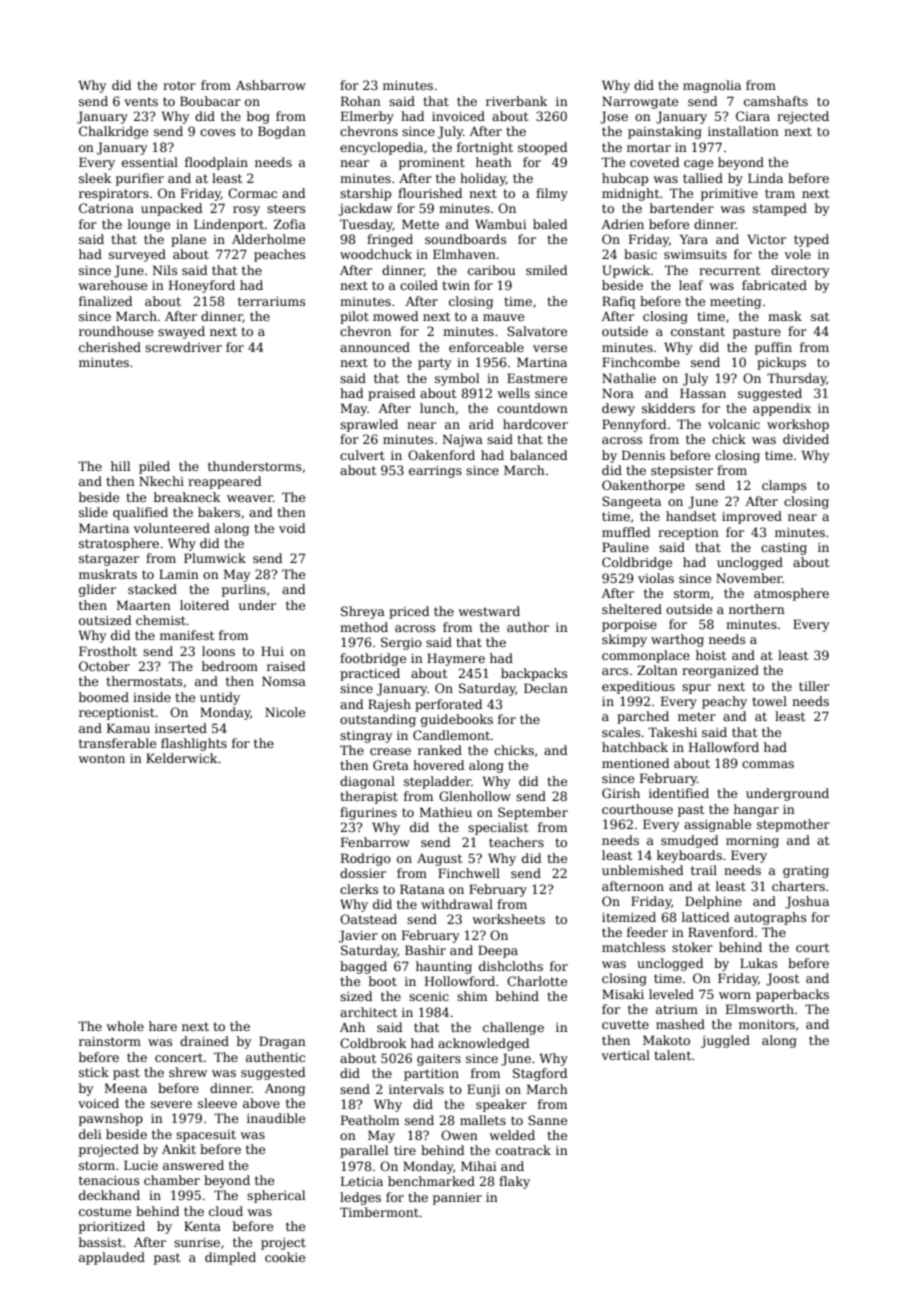 This screenshot has height=1316, width=908. I want to click on primitive, so click(729, 195).
